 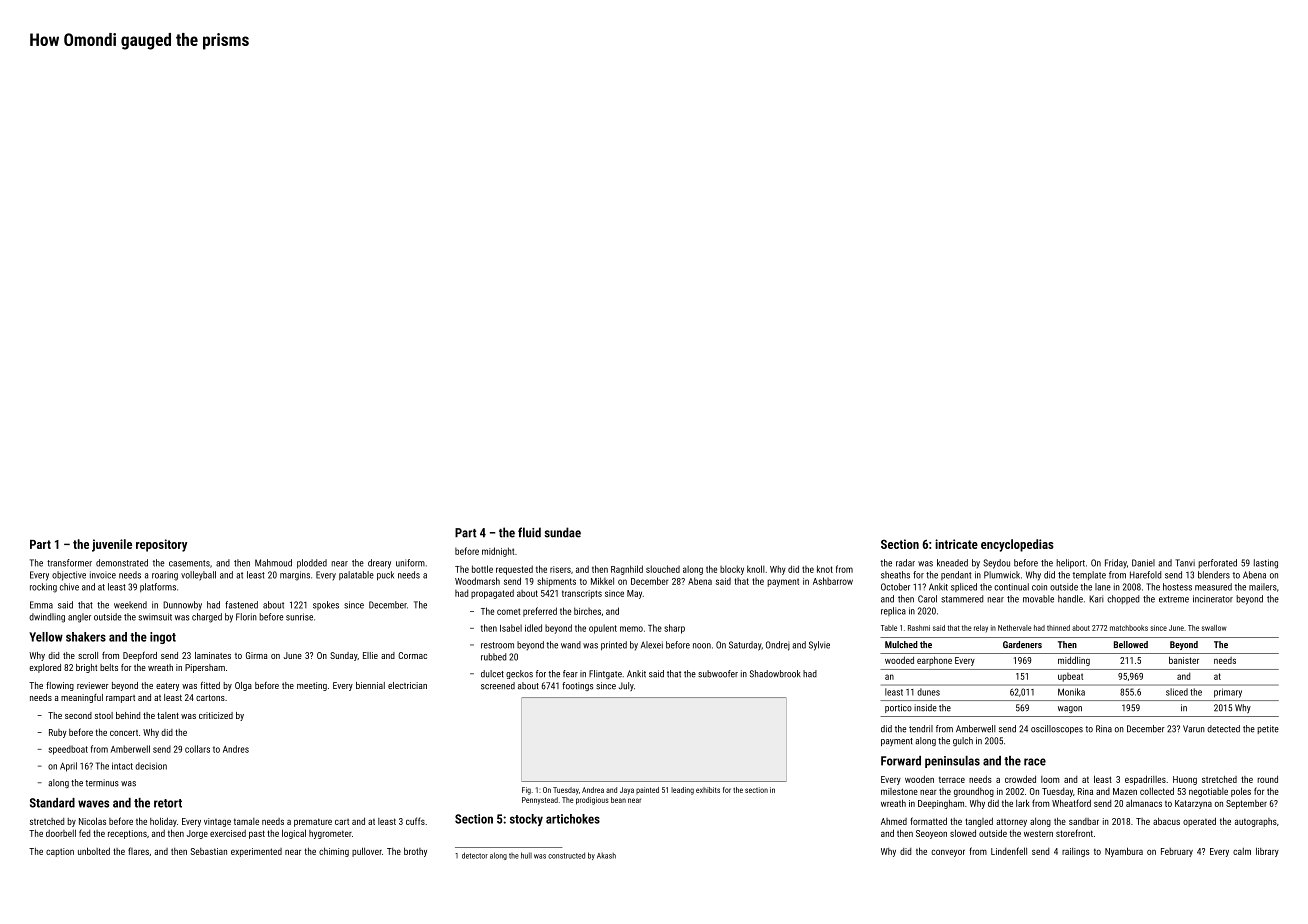 What do you see at coordinates (562, 532) in the document?
I see `sundae` at bounding box center [562, 532].
